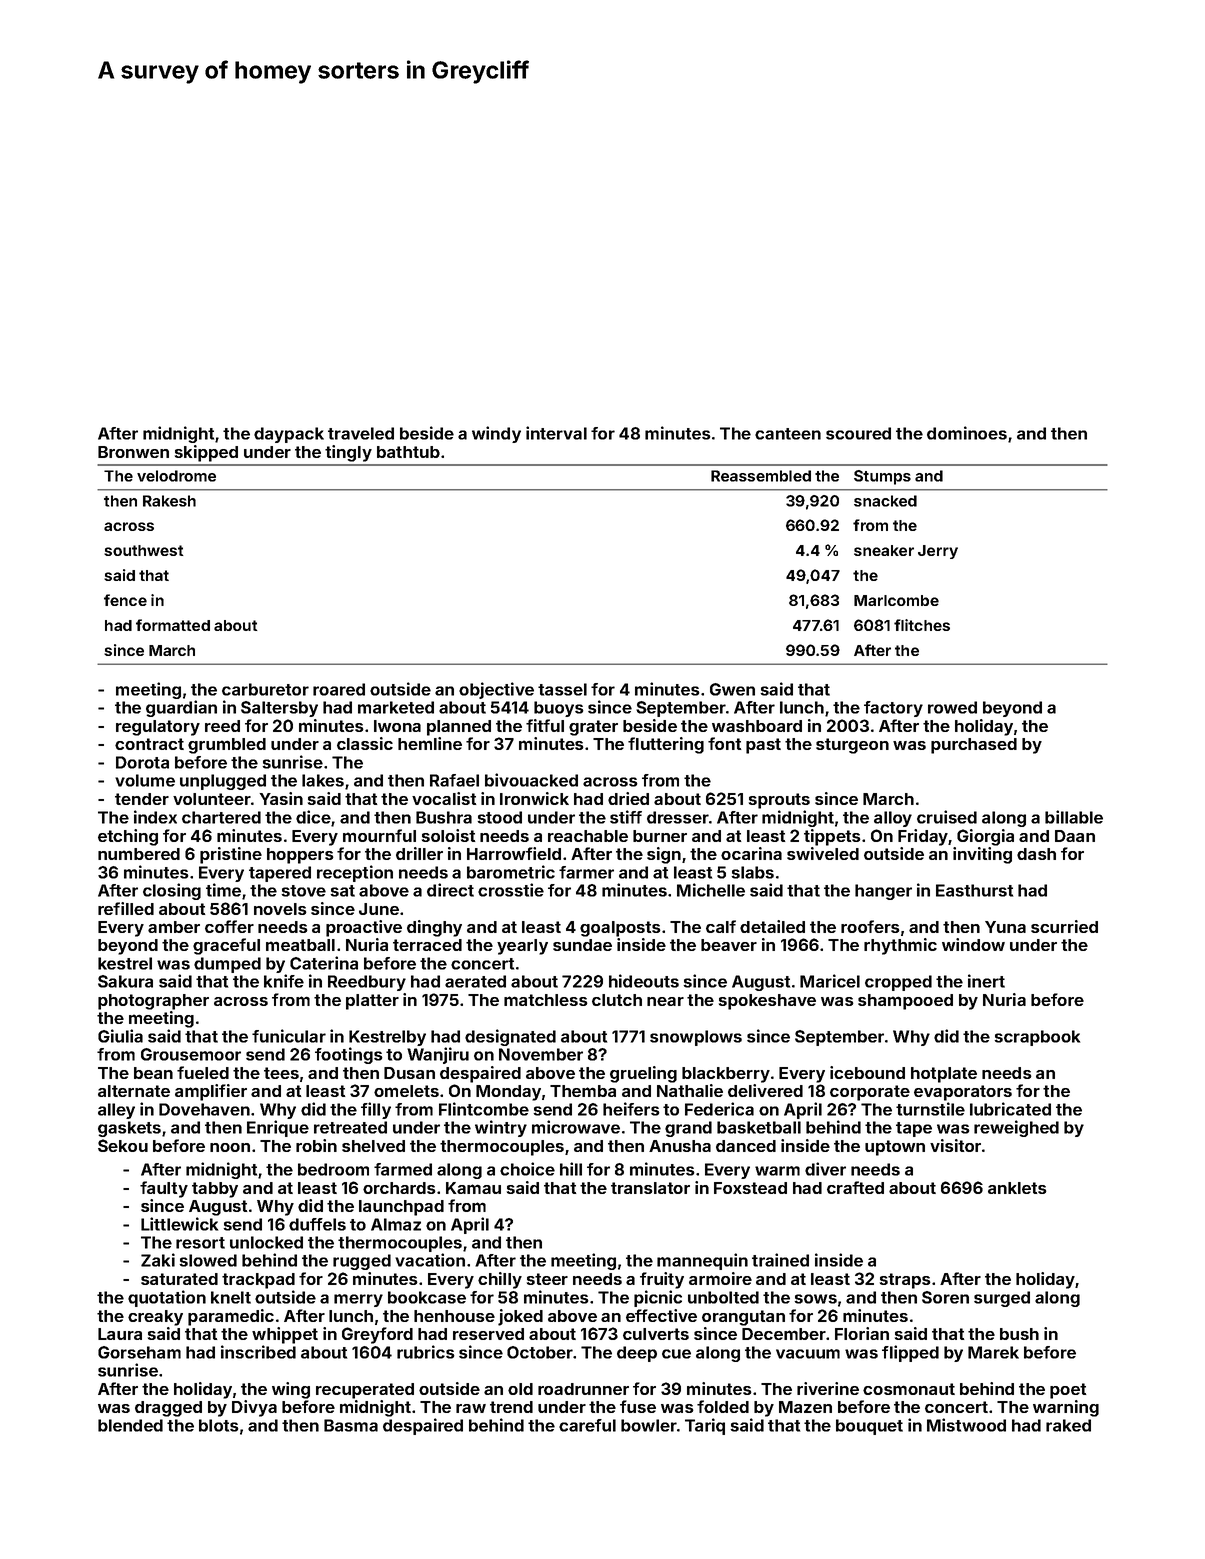  What do you see at coordinates (732, 689) in the page?
I see `Gwen` at bounding box center [732, 689].
